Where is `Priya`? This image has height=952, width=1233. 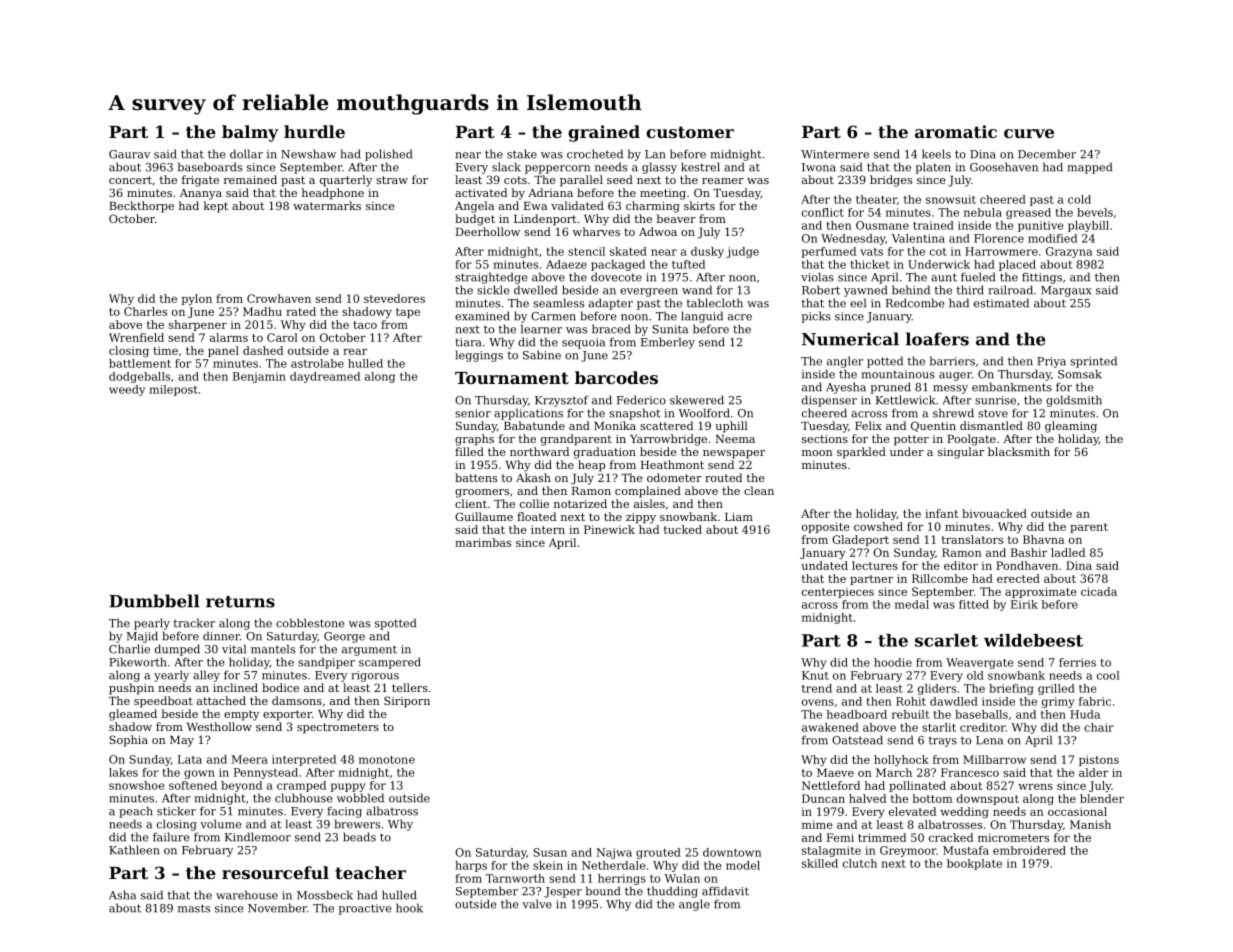 Priya is located at coordinates (1051, 362).
